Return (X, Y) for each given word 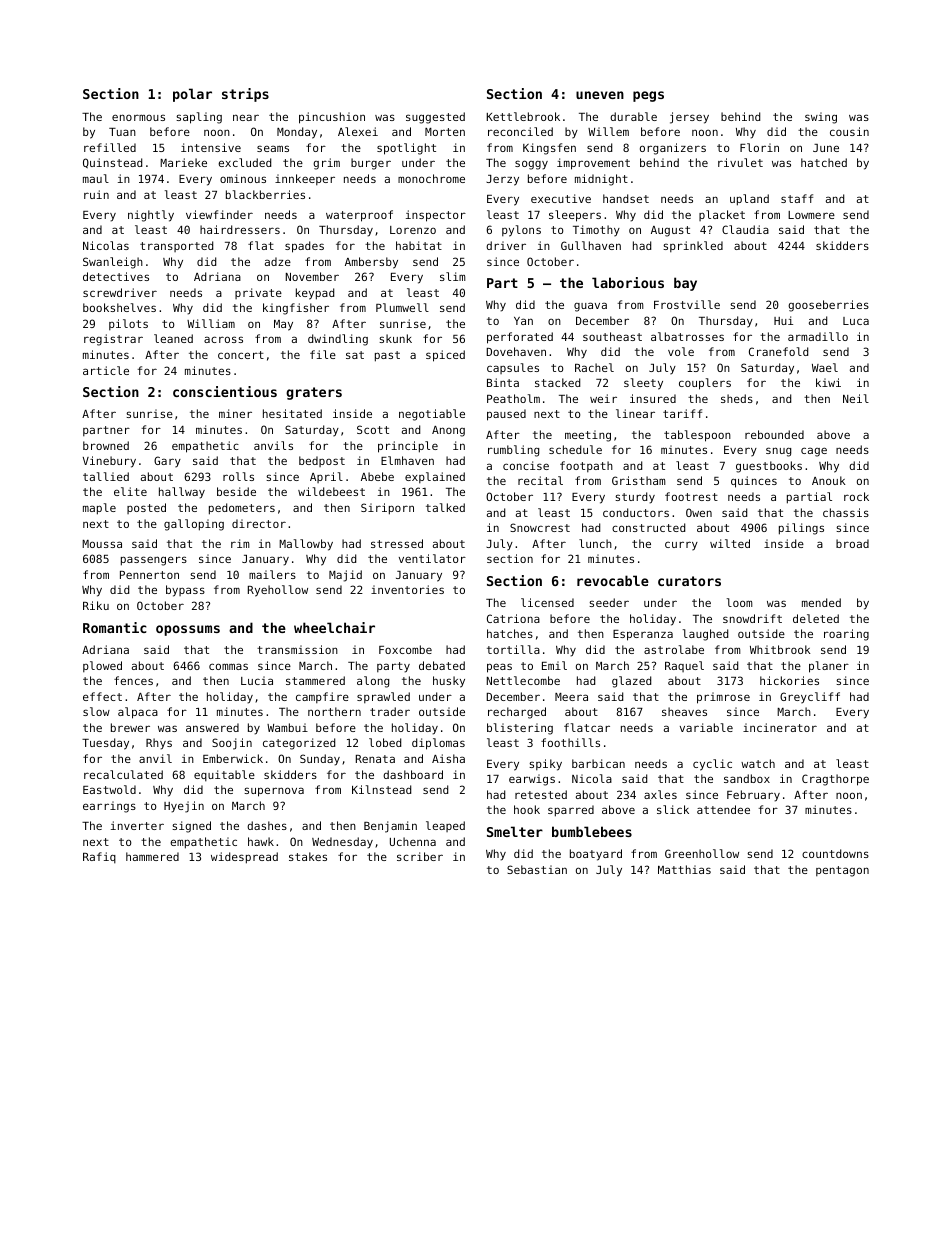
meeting (588, 436)
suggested (435, 118)
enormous (138, 117)
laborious (628, 282)
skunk (395, 338)
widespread (244, 858)
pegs (648, 96)
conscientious (225, 391)
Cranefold (778, 351)
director (259, 523)
